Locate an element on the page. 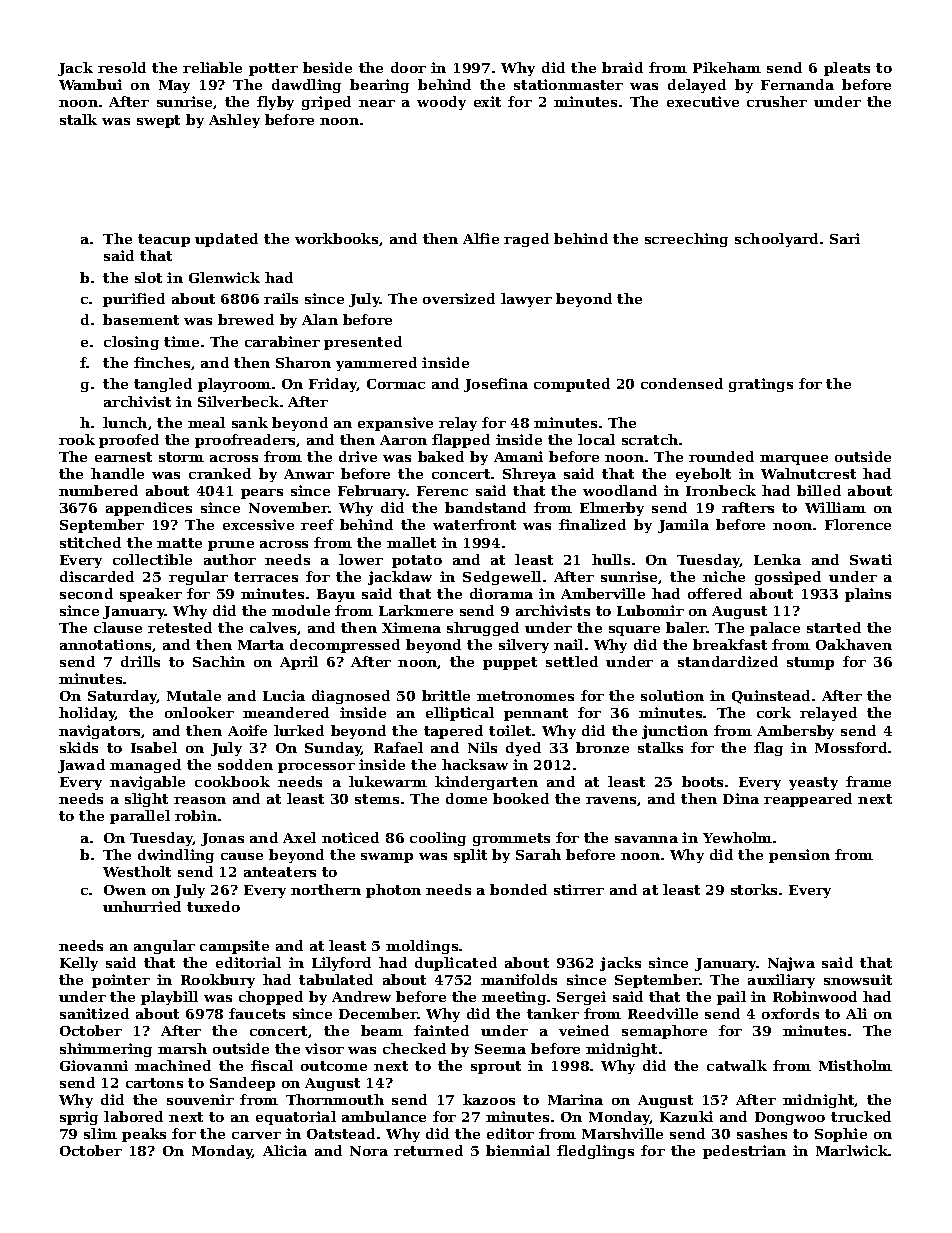 The width and height of the image is (952, 1233). savanna is located at coordinates (646, 839).
